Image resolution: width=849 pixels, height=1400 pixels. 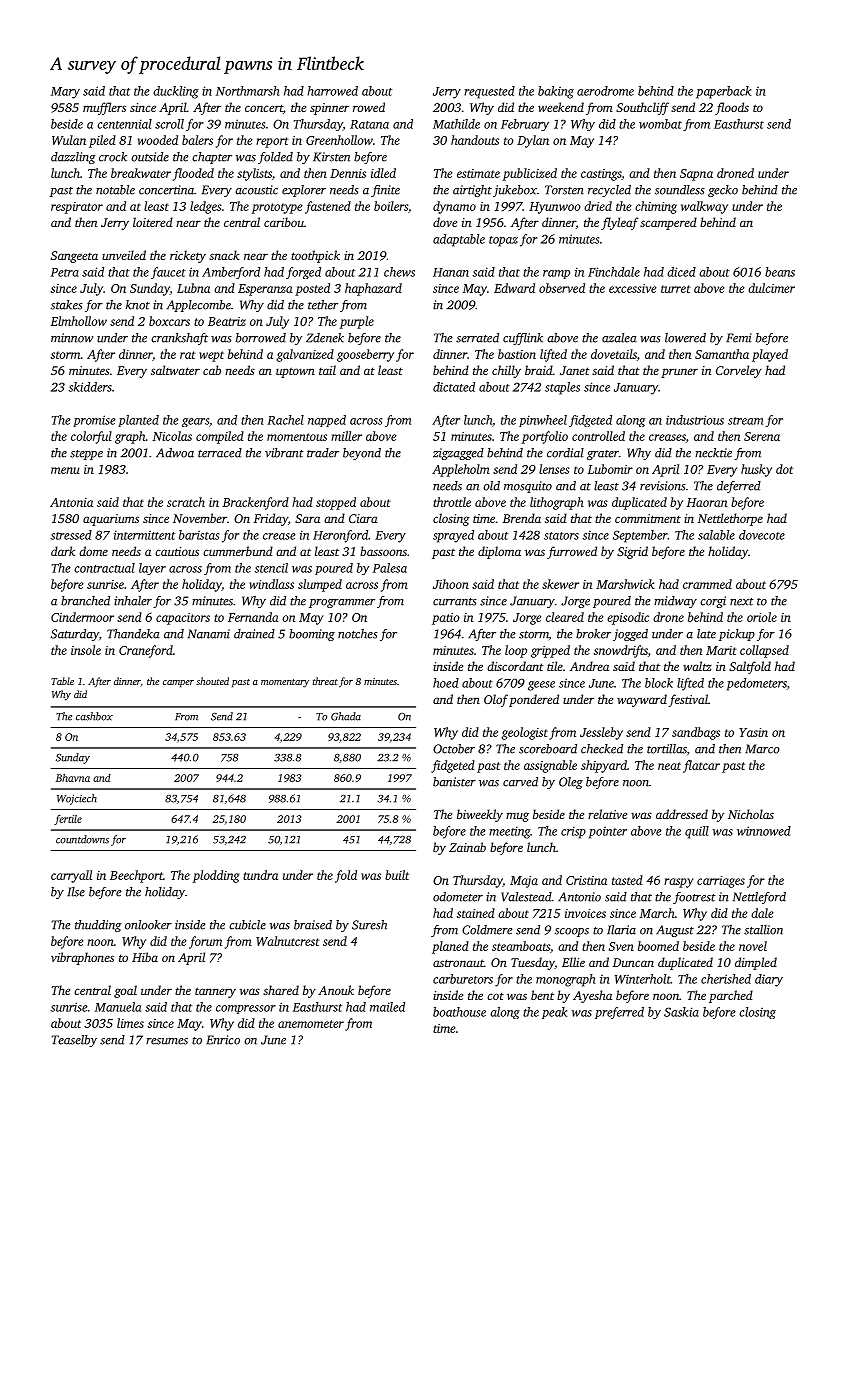 What do you see at coordinates (223, 1040) in the image?
I see `Enrico` at bounding box center [223, 1040].
